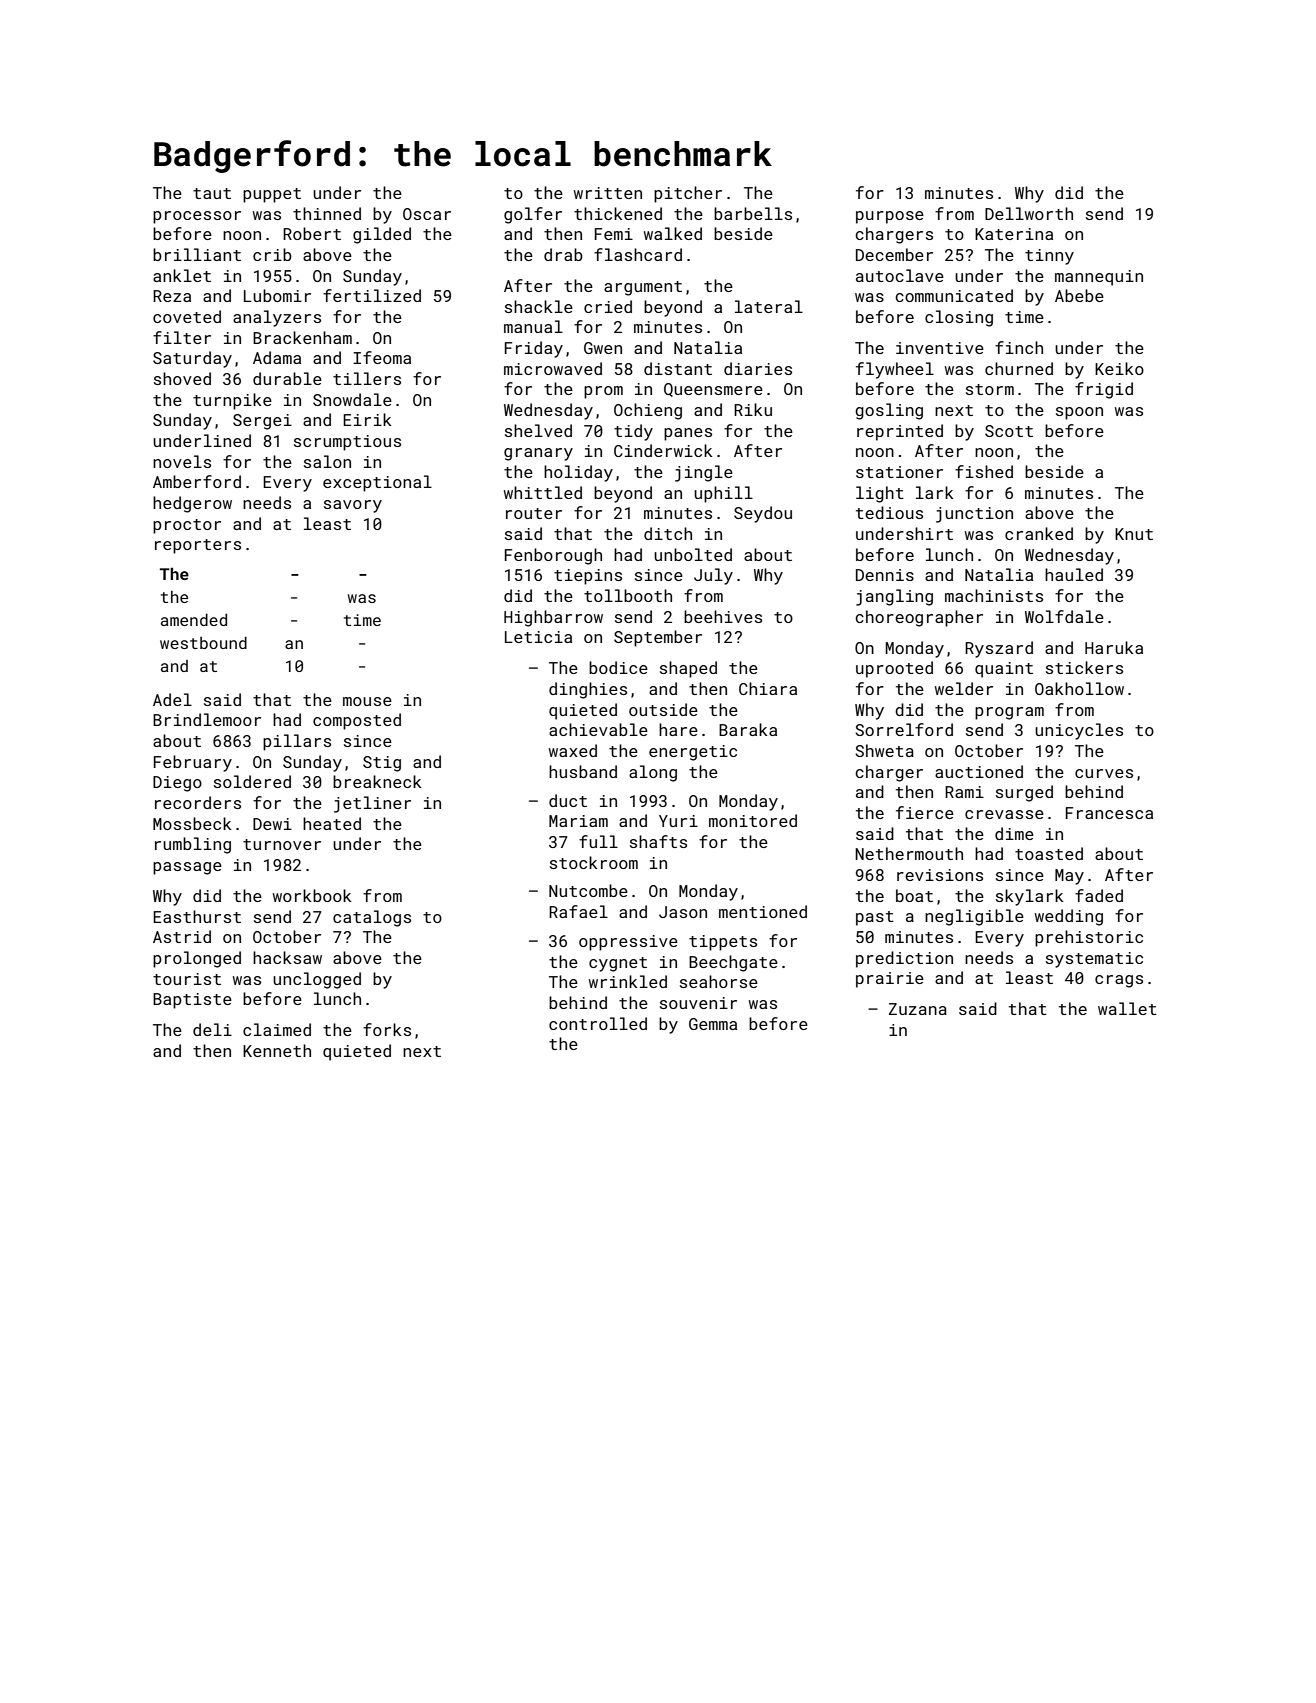 This page has height=1703, width=1316. Describe the element at coordinates (212, 193) in the page. I see `taut` at that location.
